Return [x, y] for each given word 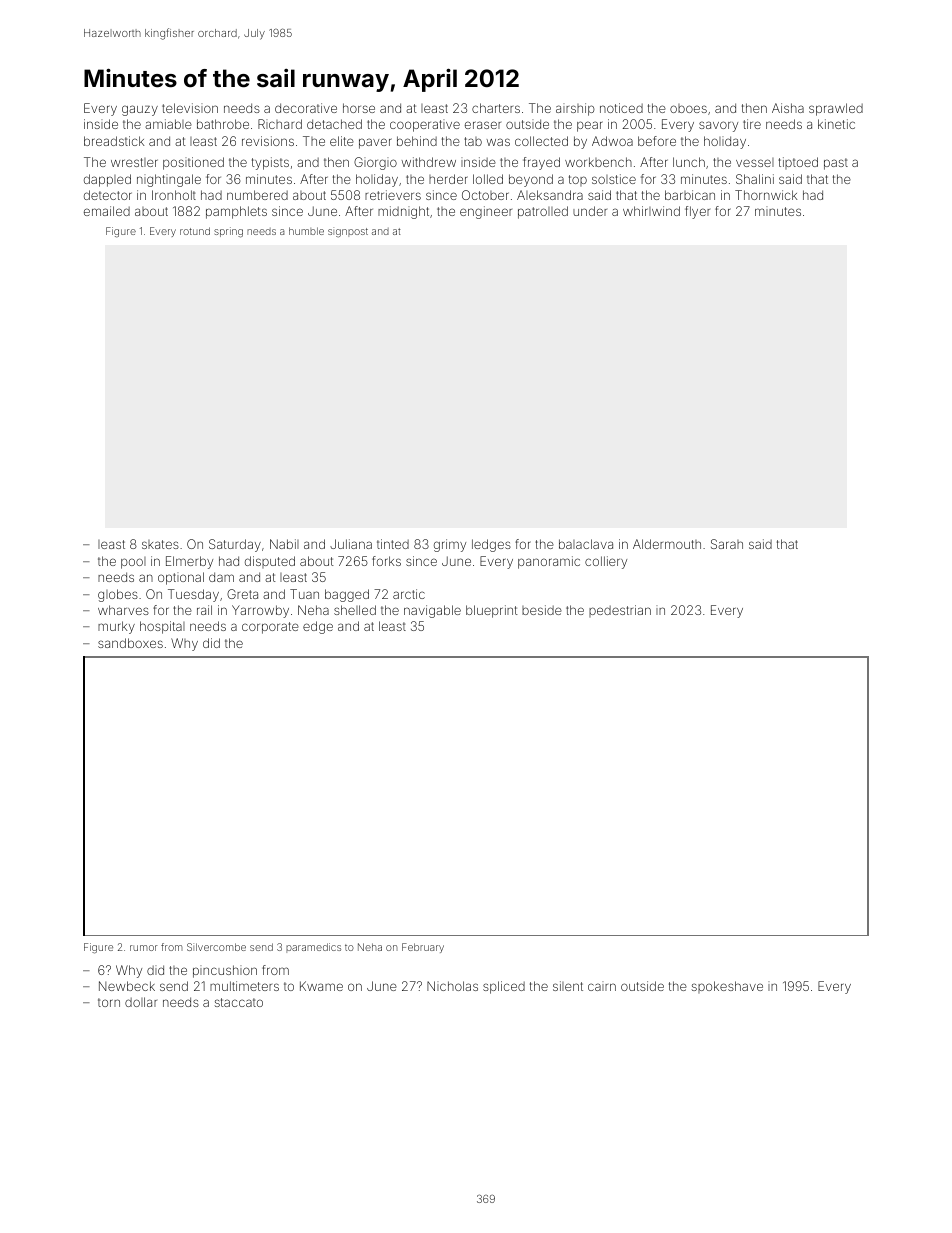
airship [575, 109]
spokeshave [727, 987]
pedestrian [620, 611]
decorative [306, 108]
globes [118, 595]
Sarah [727, 544]
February [423, 948]
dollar [141, 1002]
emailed [107, 211]
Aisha [788, 108]
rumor [144, 948]
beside [542, 610]
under [590, 211]
